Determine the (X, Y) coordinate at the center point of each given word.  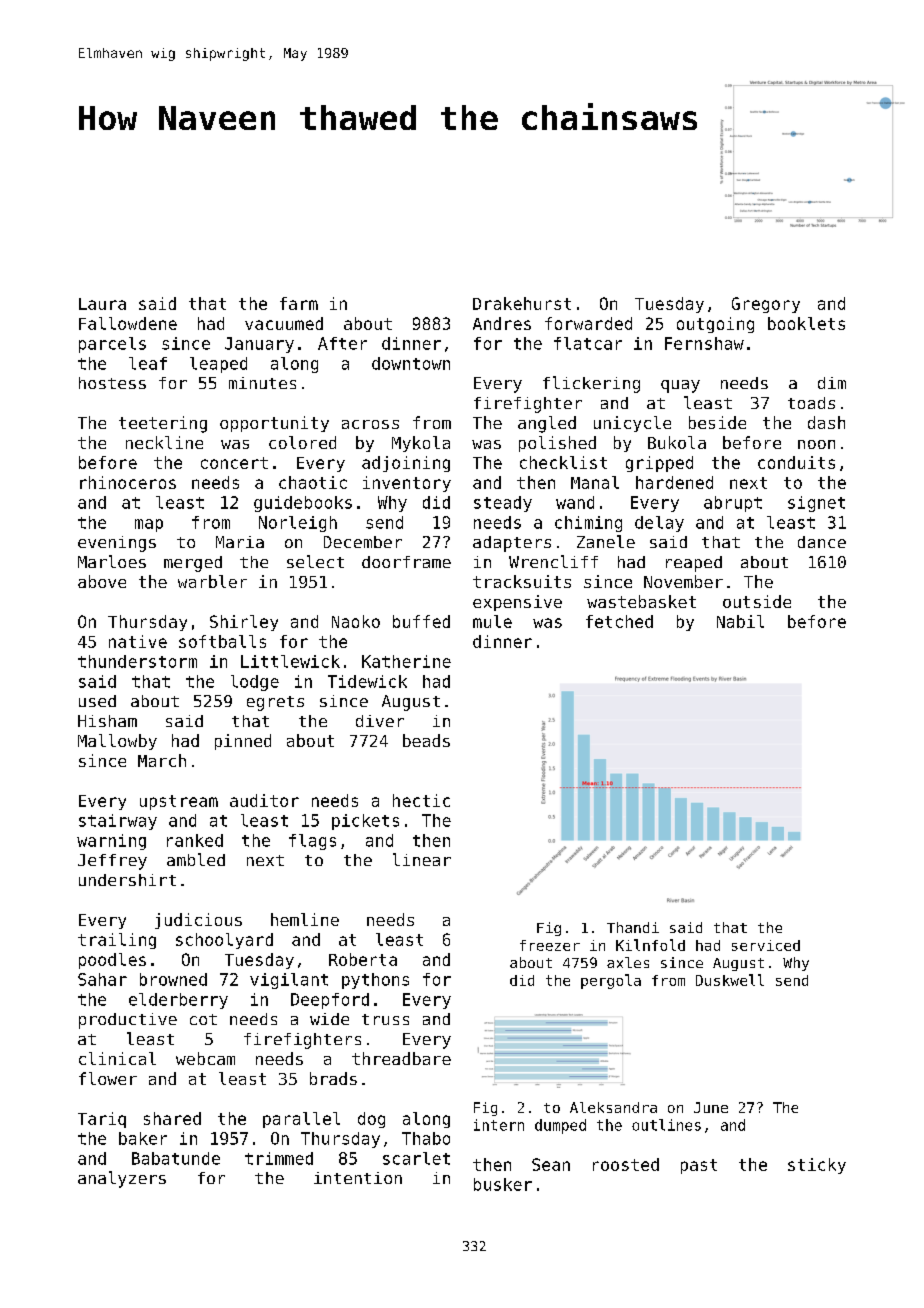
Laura (102, 304)
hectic (421, 800)
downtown (411, 363)
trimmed (279, 1158)
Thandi (633, 927)
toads (811, 403)
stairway (118, 822)
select (315, 561)
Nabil (740, 621)
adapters (512, 544)
